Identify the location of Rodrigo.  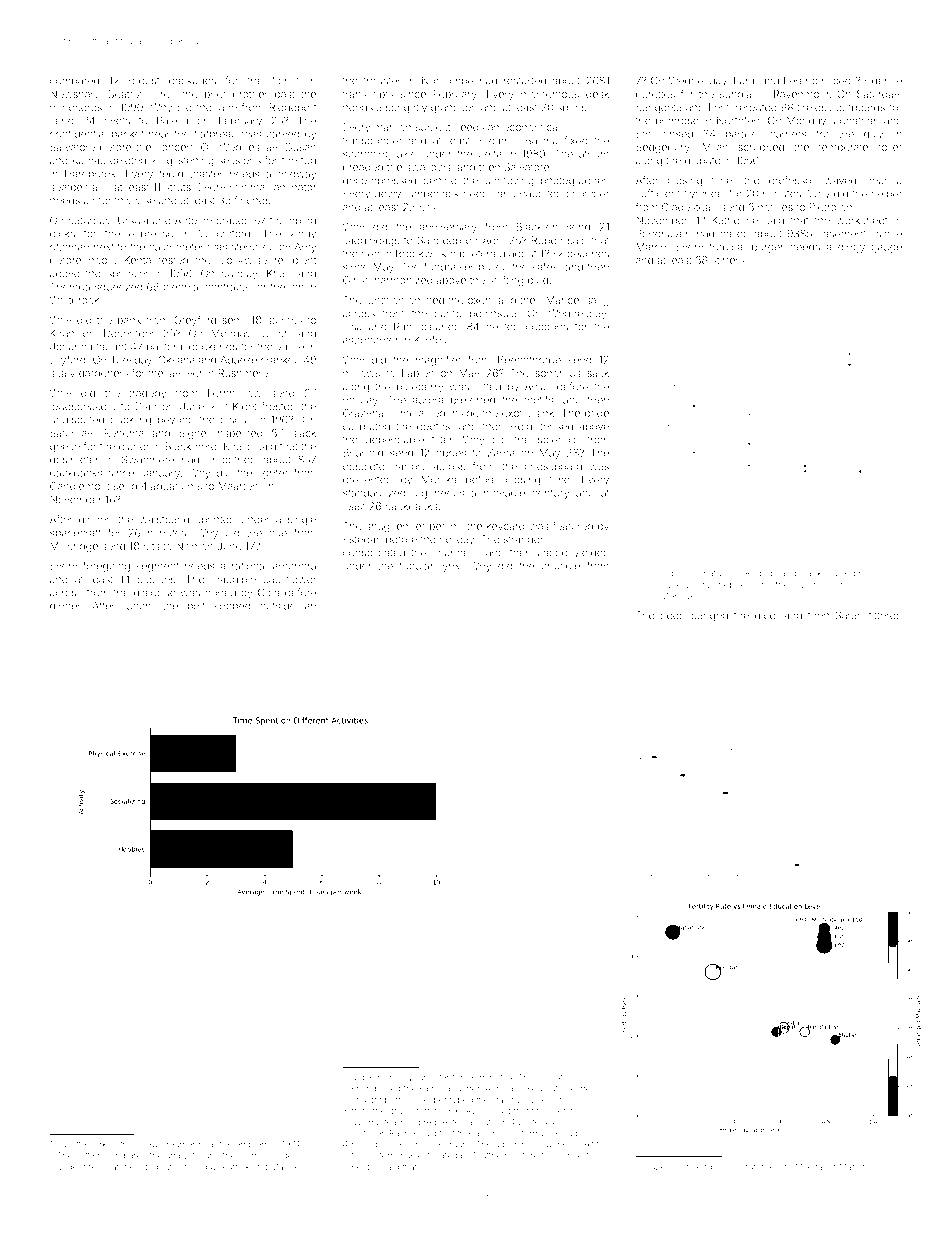
(762, 574).
